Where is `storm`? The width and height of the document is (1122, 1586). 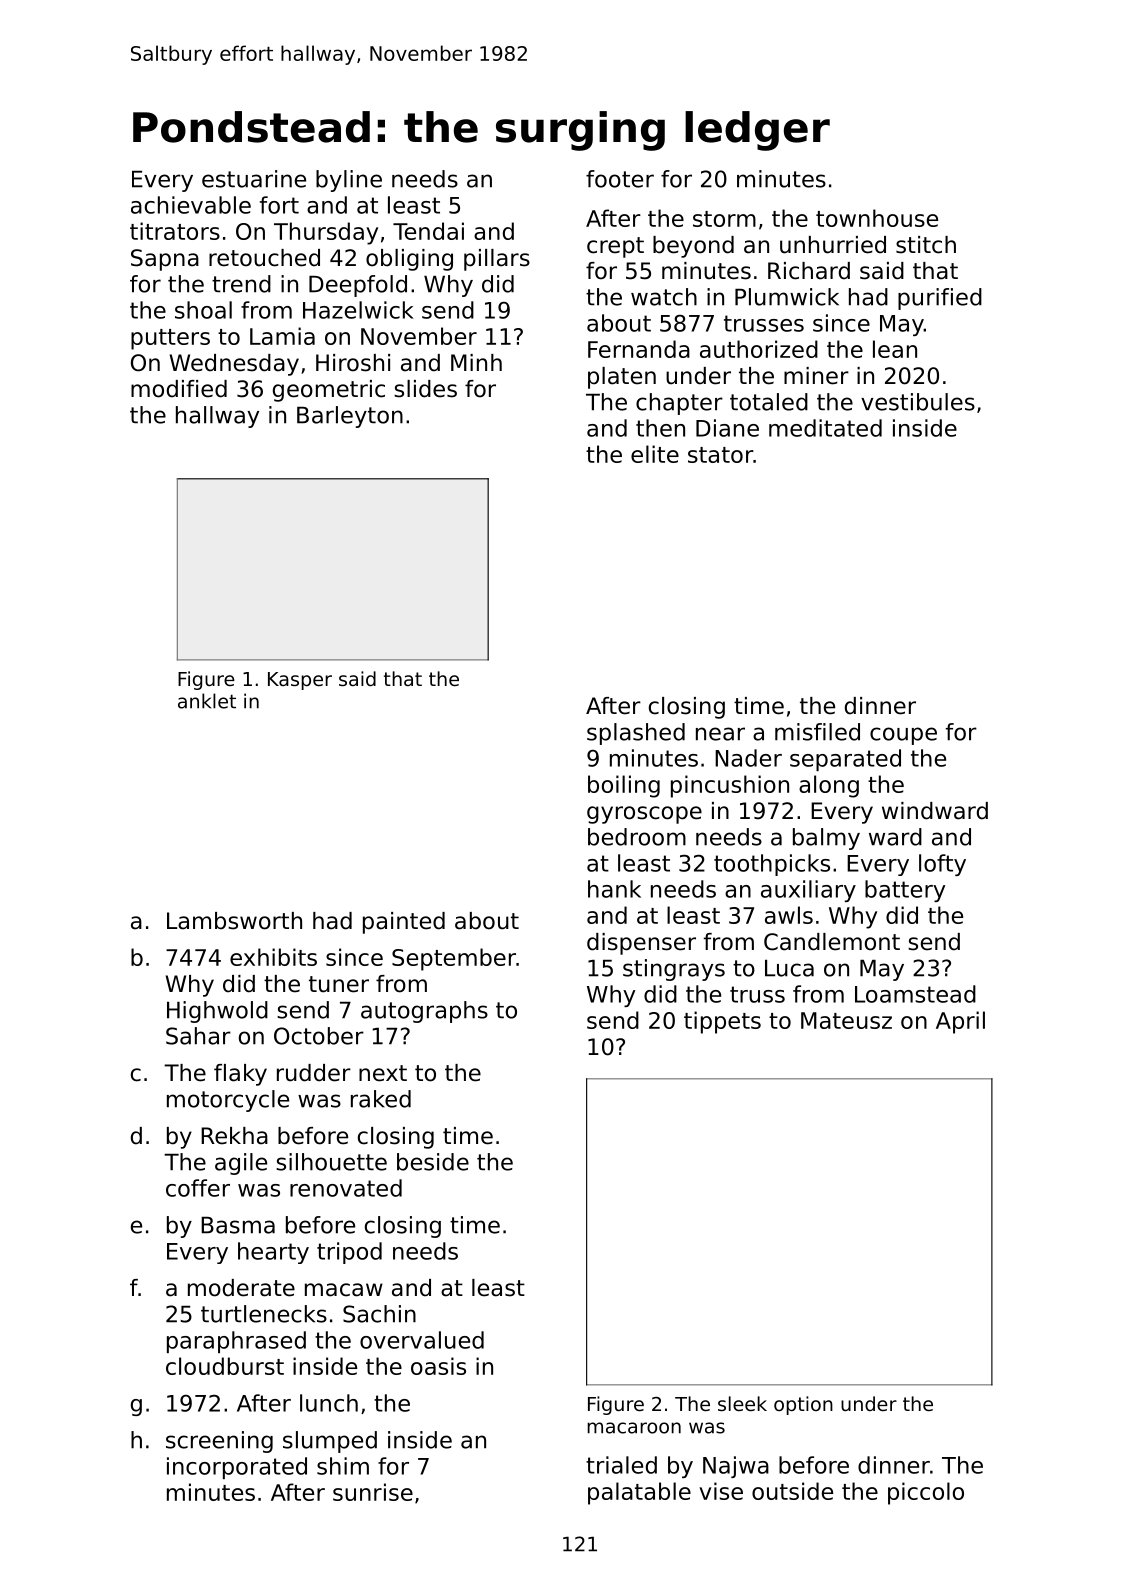
storm is located at coordinates (724, 219).
